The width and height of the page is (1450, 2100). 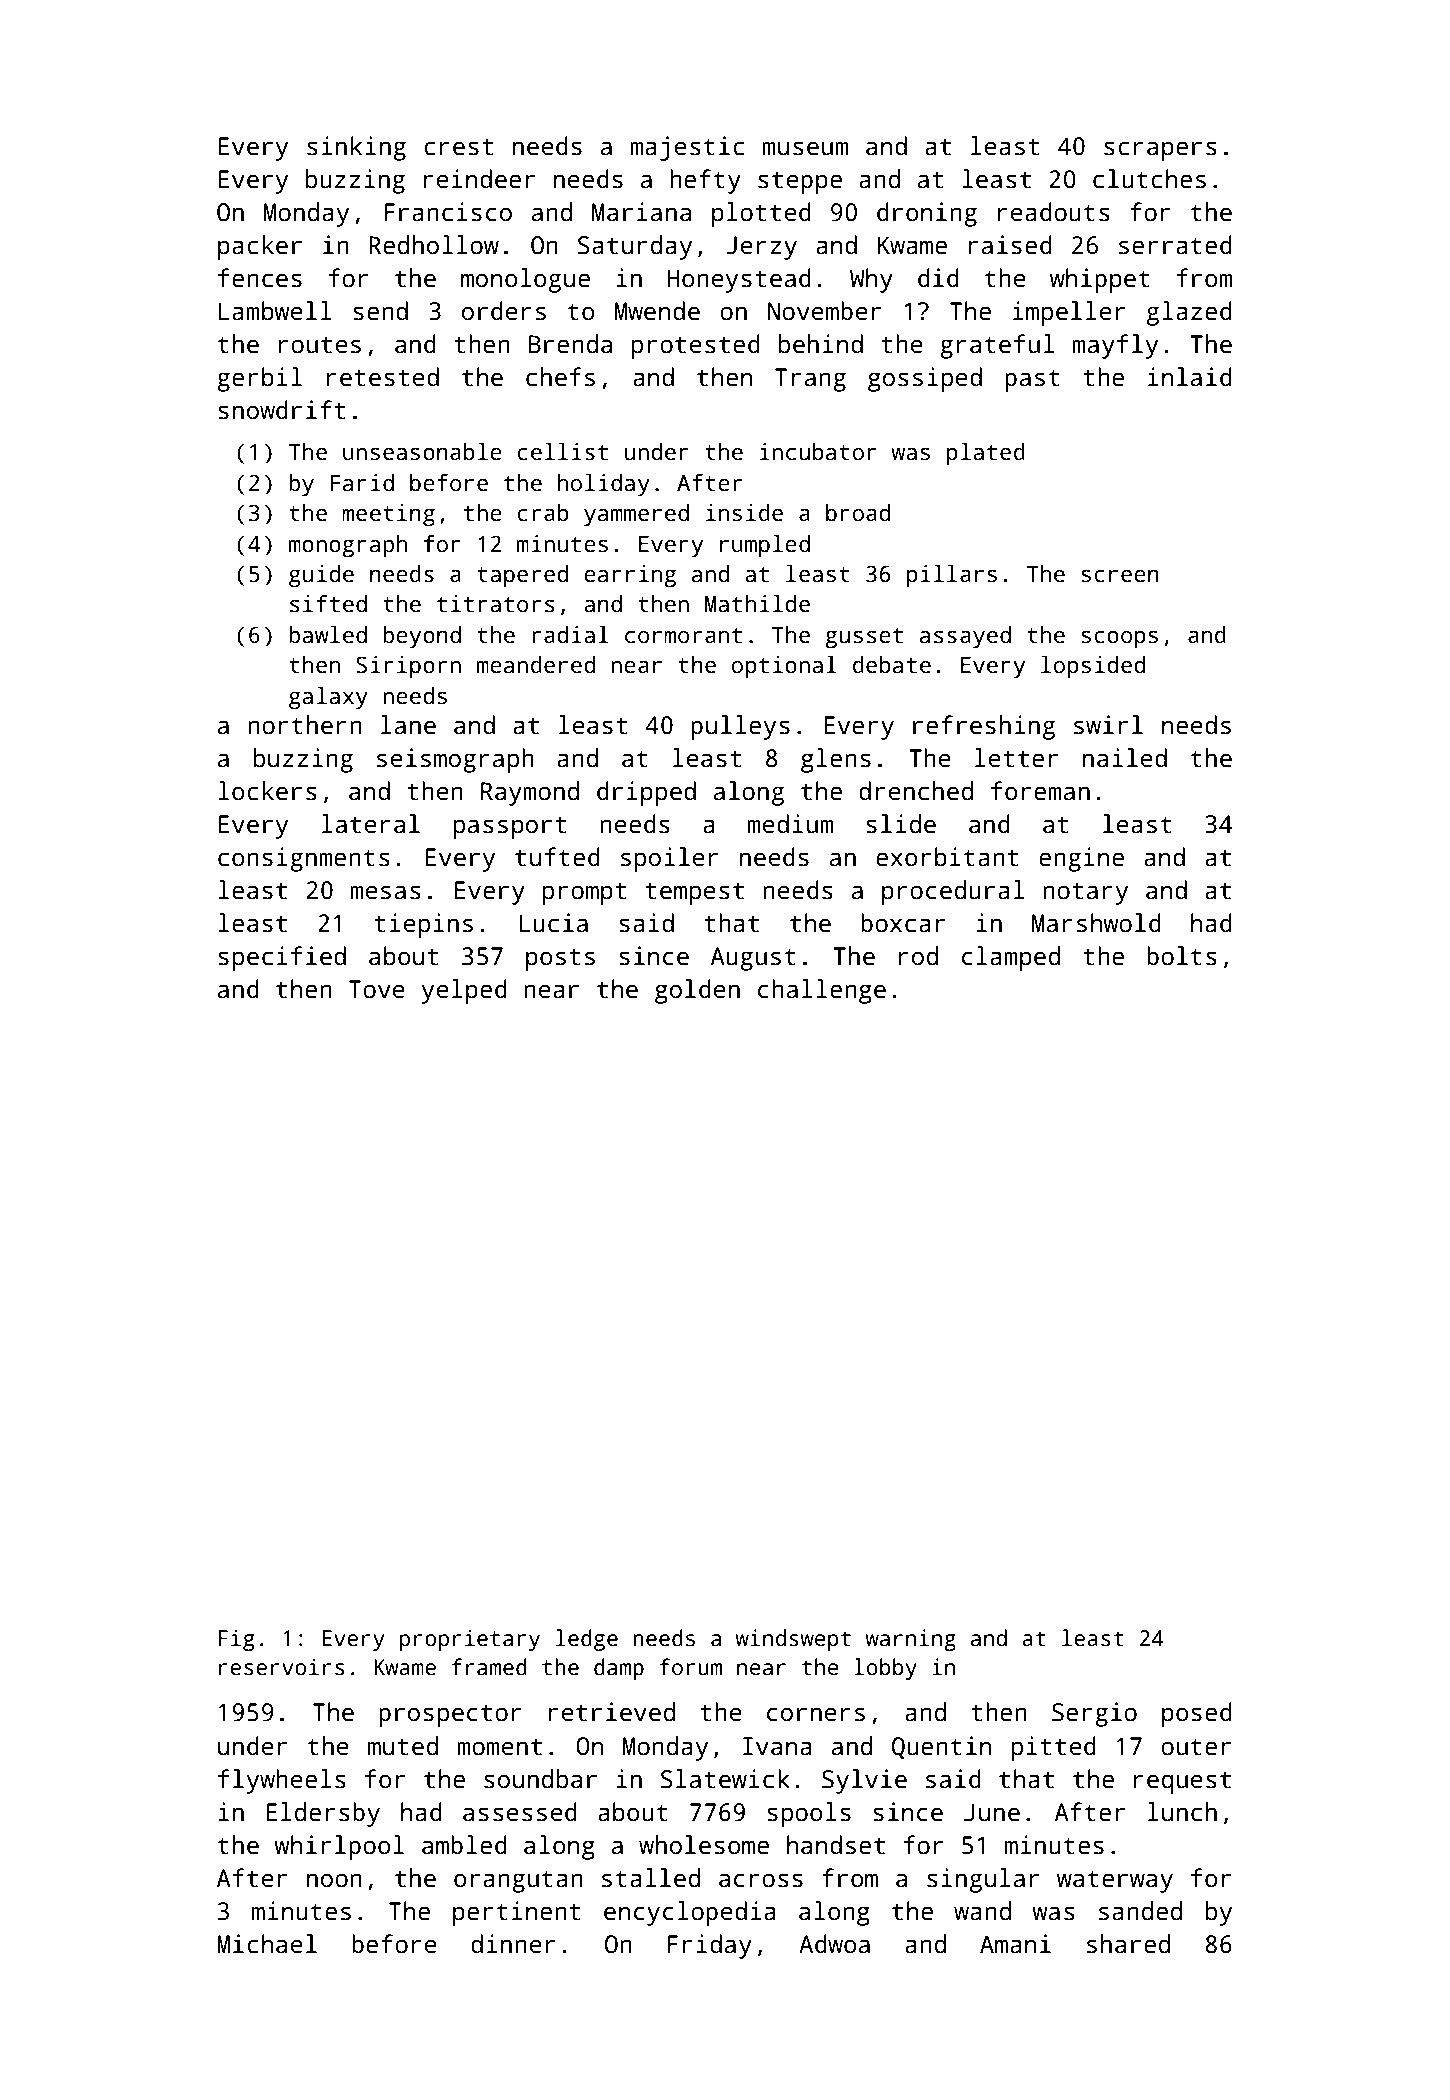 I want to click on Fig, so click(x=236, y=1640).
